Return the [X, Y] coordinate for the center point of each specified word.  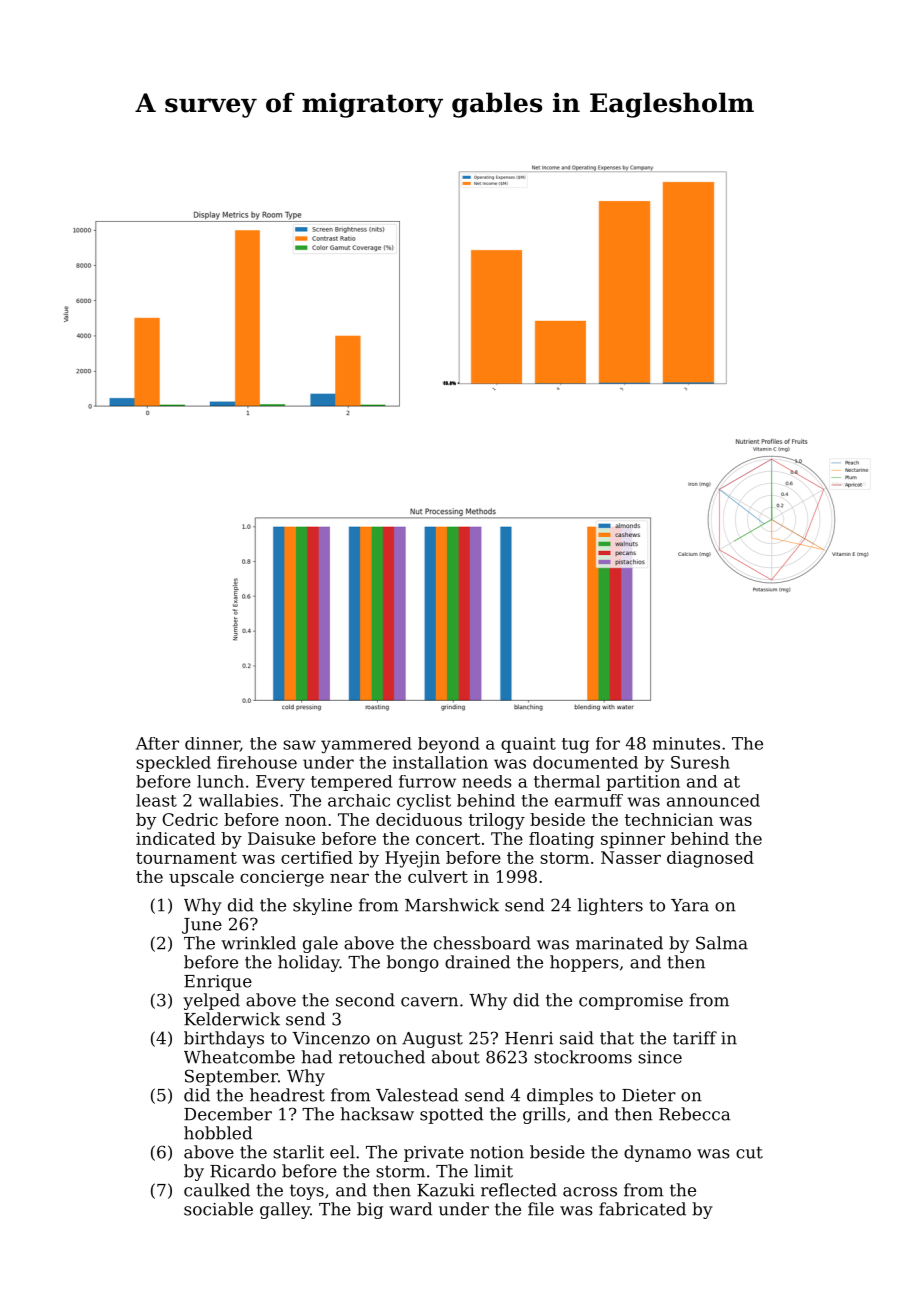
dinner [212, 744]
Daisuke [281, 838]
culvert [438, 876]
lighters [610, 906]
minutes [686, 743]
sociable [218, 1209]
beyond [449, 745]
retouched [382, 1057]
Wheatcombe [239, 1057]
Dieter [649, 1095]
